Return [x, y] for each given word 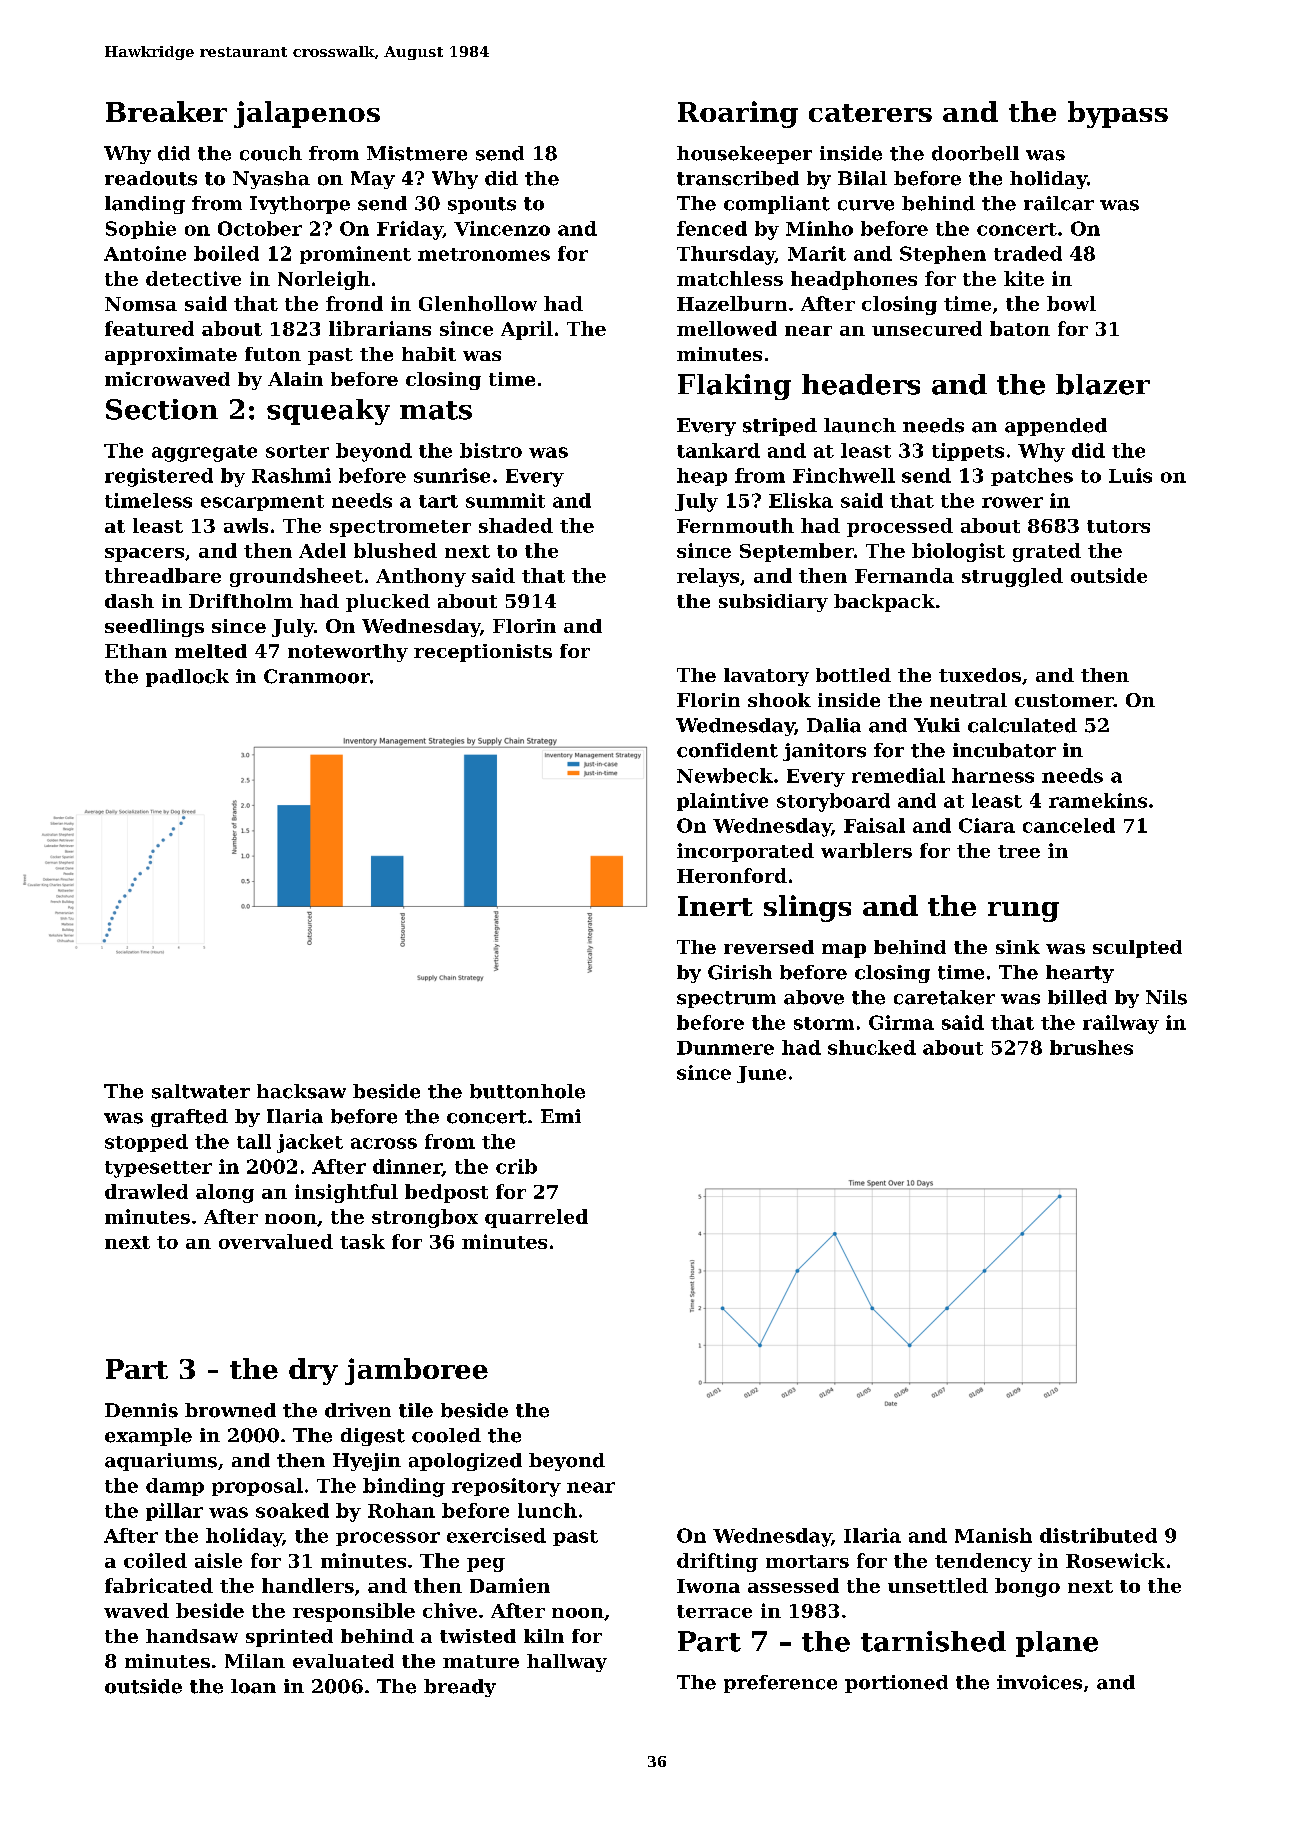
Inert [715, 906]
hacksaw [301, 1091]
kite [1024, 278]
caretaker [944, 997]
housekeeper [744, 155]
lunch [547, 1510]
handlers [308, 1585]
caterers [870, 113]
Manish [993, 1535]
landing [145, 205]
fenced [712, 228]
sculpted [1137, 949]
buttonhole [527, 1091]
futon [273, 354]
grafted [189, 1118]
